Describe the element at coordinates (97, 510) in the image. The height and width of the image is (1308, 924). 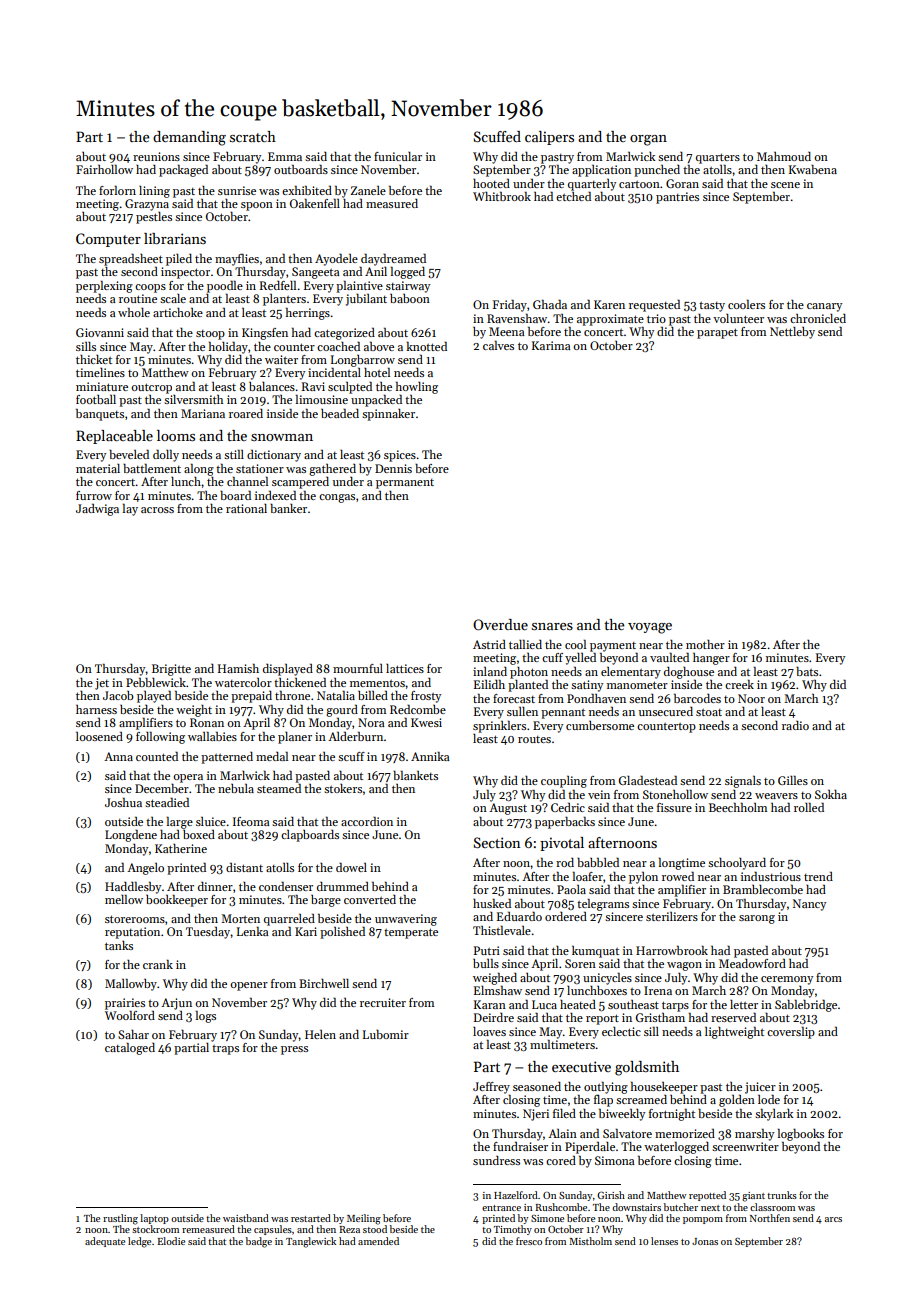
I see `Jadwiga` at that location.
